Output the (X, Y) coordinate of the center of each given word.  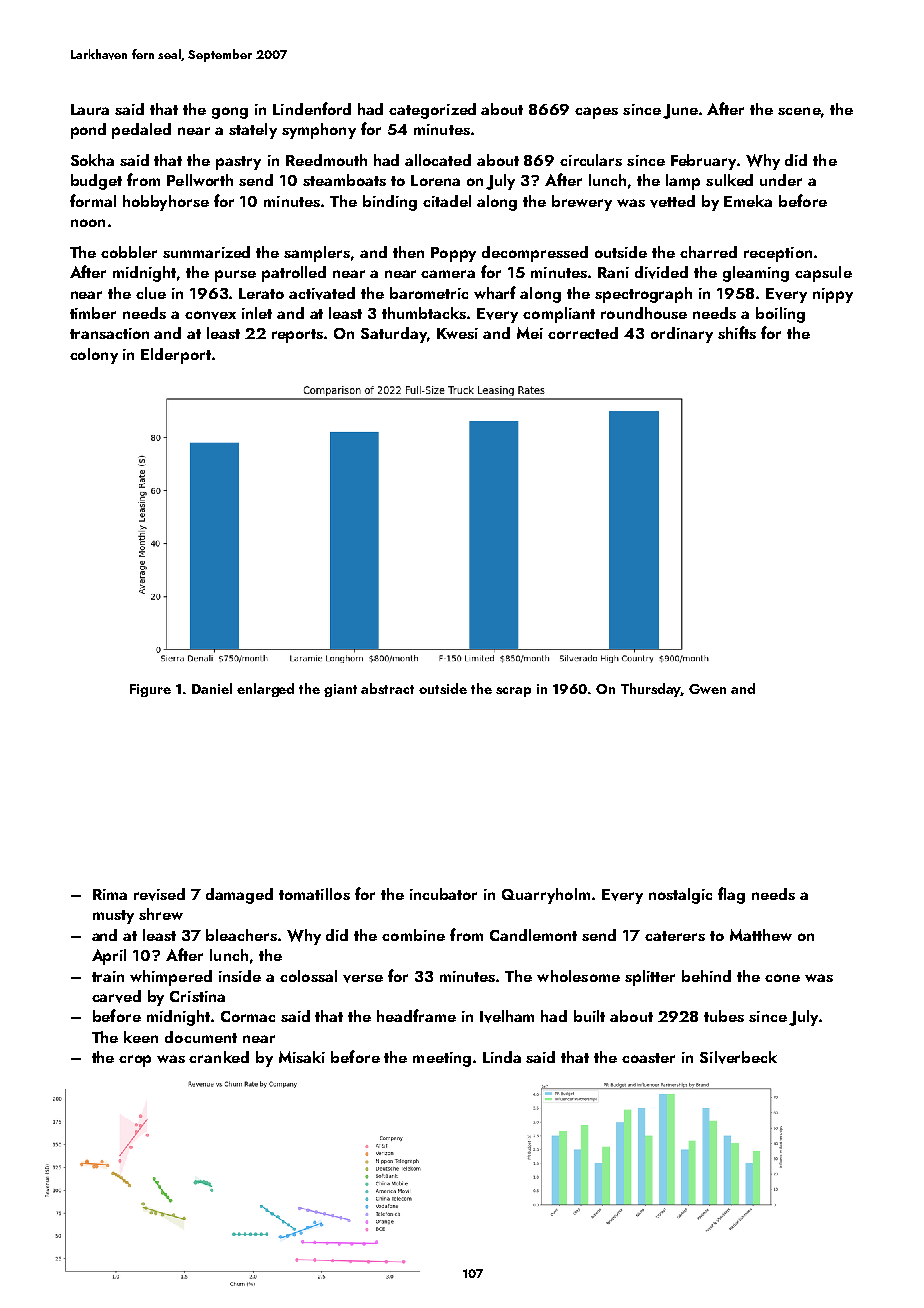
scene (799, 111)
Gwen (707, 689)
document (201, 1037)
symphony (319, 131)
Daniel (212, 688)
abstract (387, 688)
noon (88, 223)
